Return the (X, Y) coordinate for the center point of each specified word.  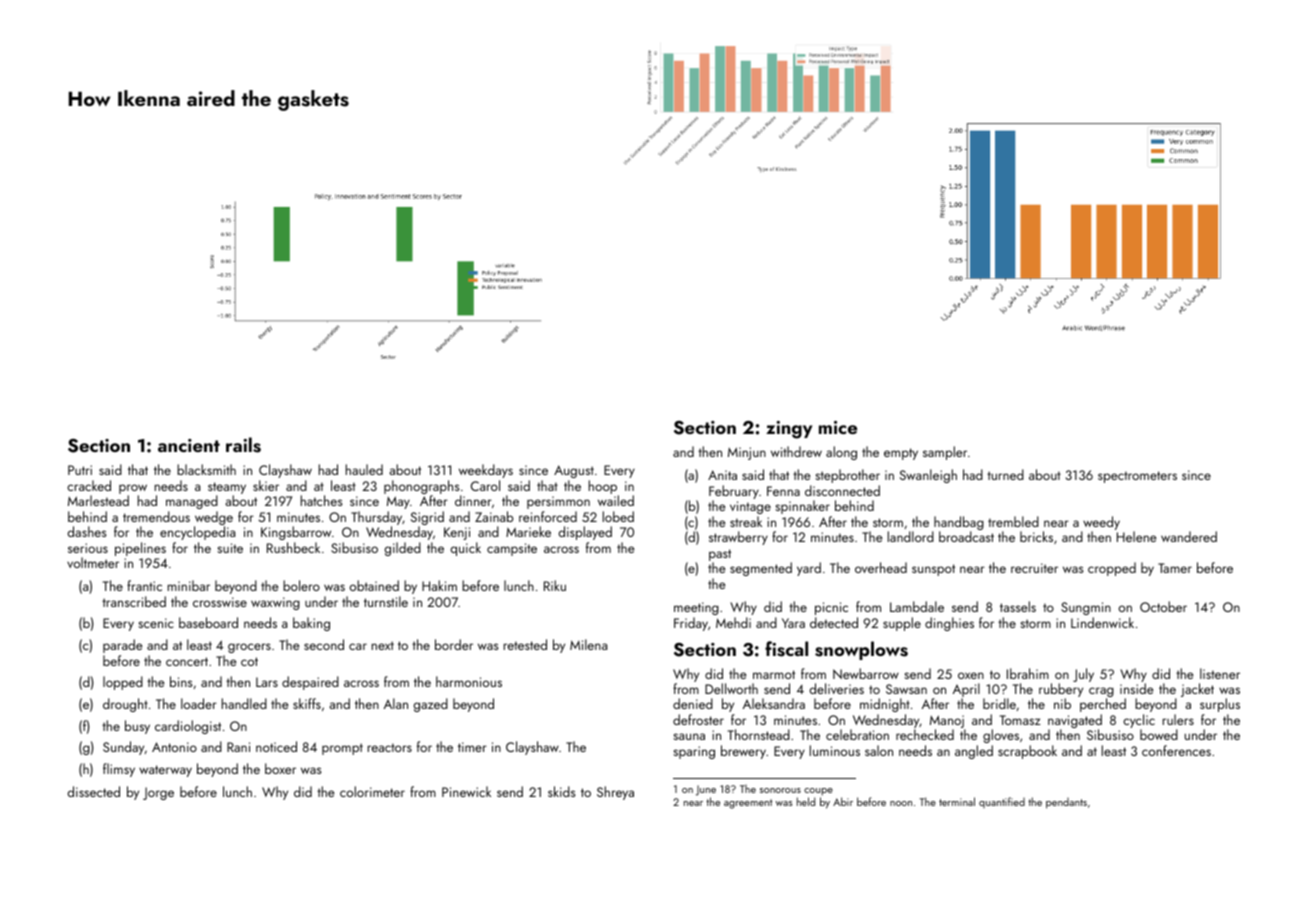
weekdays (486, 471)
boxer (280, 768)
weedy (1101, 523)
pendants (1066, 803)
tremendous (156, 516)
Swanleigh (928, 476)
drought (125, 705)
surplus (1220, 705)
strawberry (738, 538)
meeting (696, 608)
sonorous (780, 790)
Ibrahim (1028, 673)
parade (122, 646)
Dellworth (731, 688)
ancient (189, 445)
